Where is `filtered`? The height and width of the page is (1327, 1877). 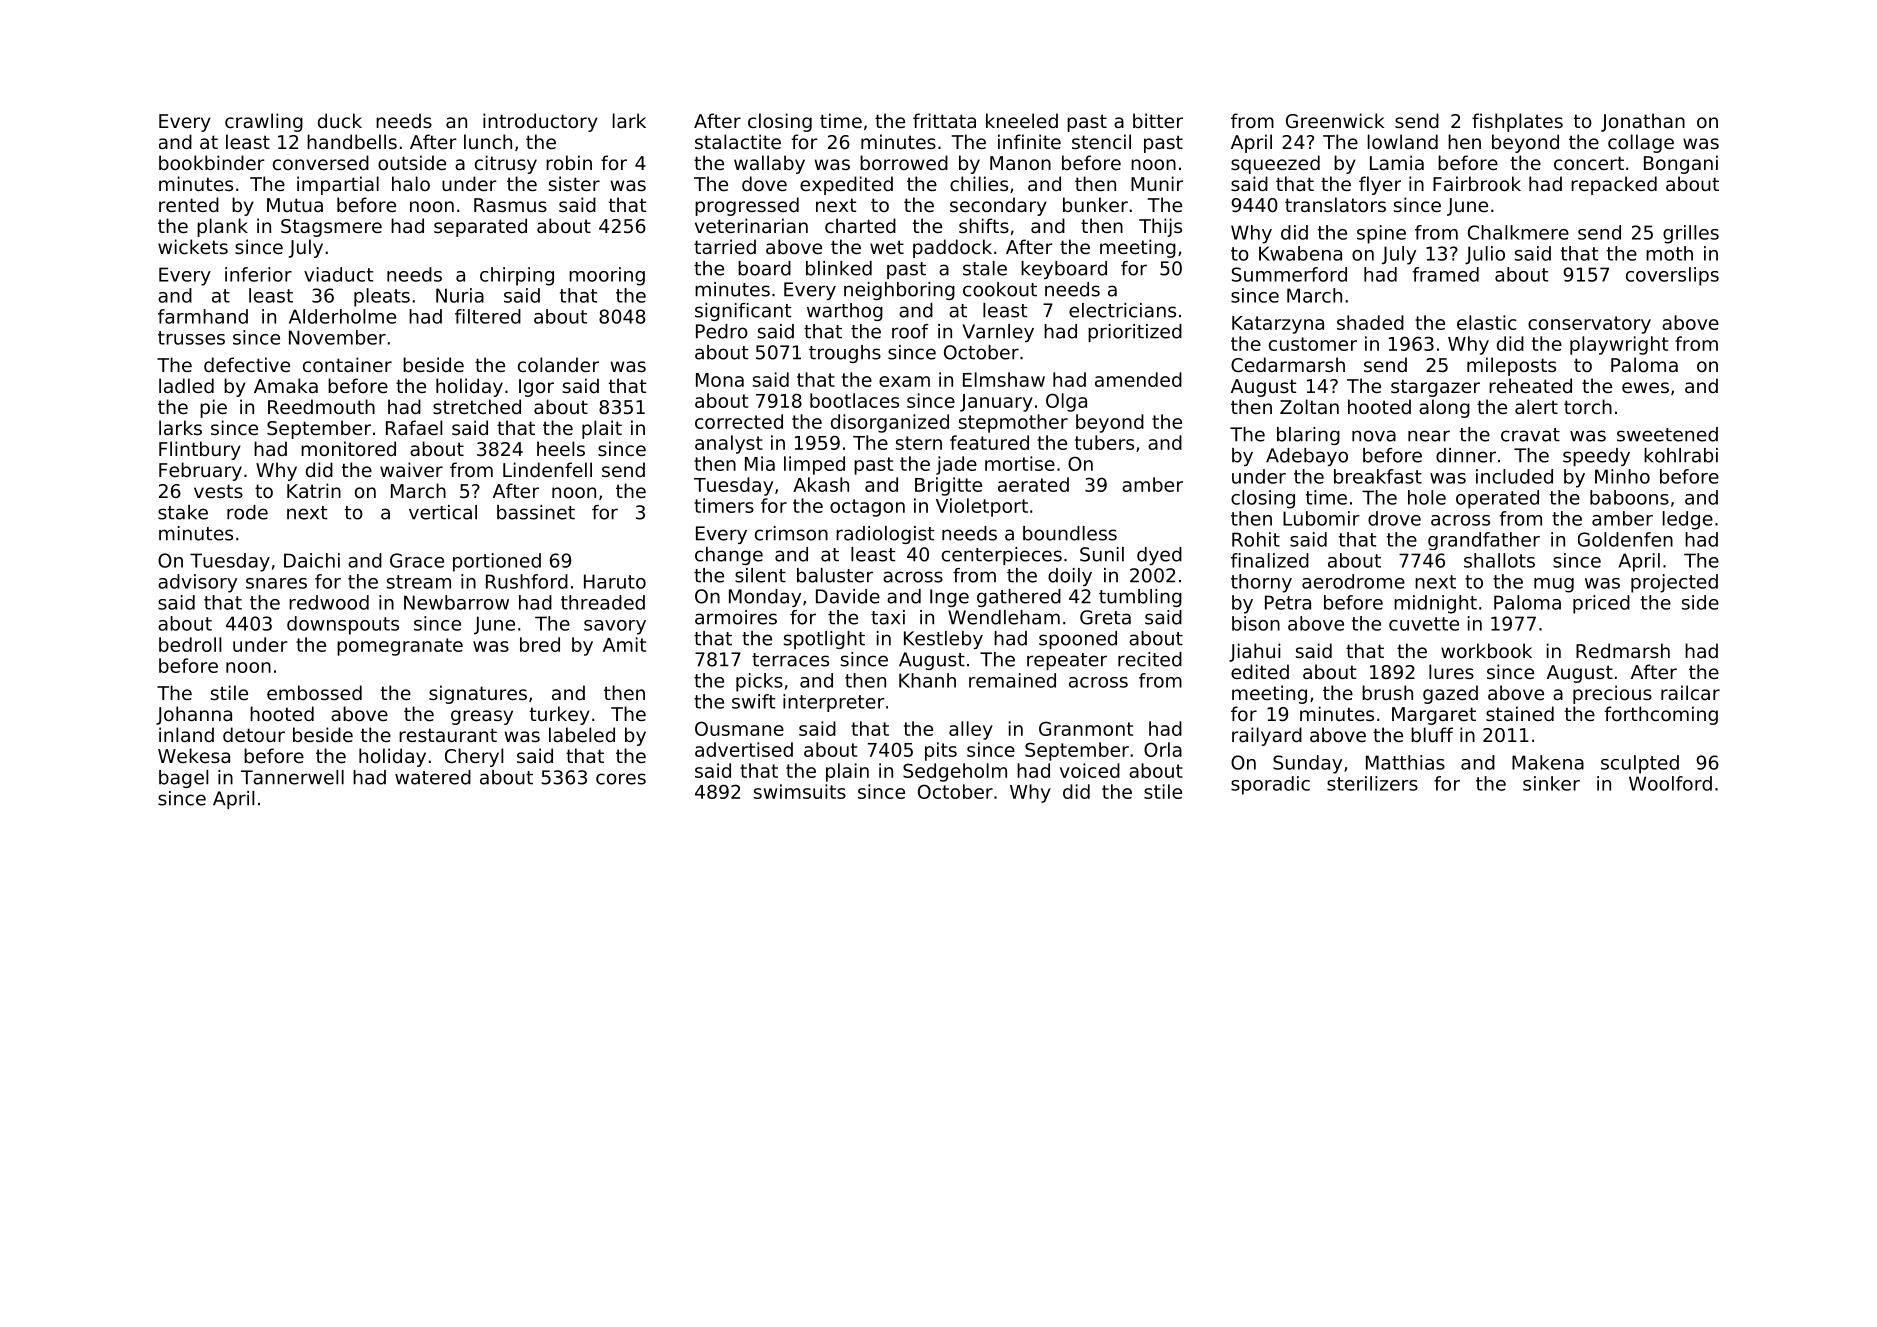 filtered is located at coordinates (488, 316).
